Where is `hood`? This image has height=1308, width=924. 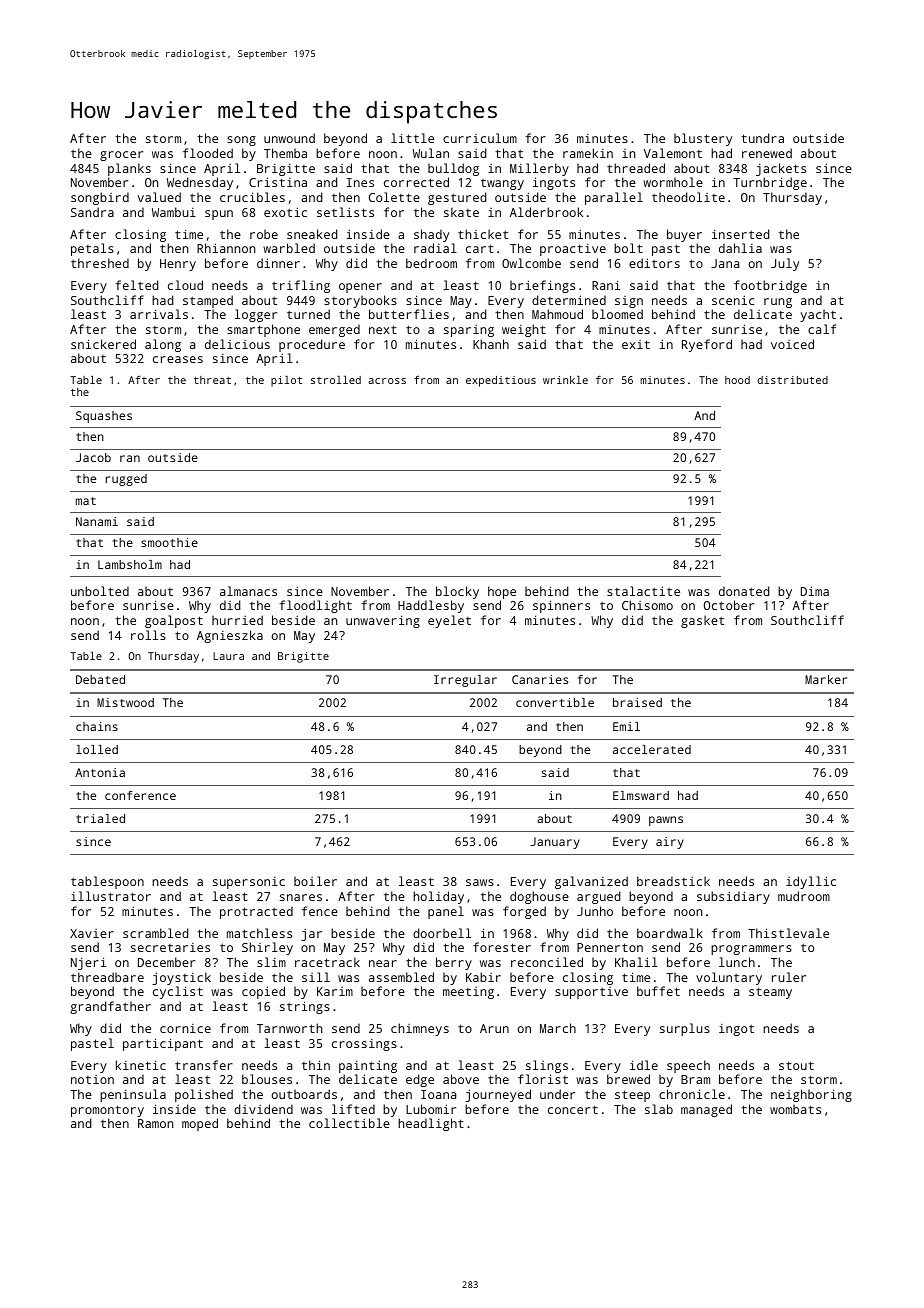 hood is located at coordinates (737, 380).
